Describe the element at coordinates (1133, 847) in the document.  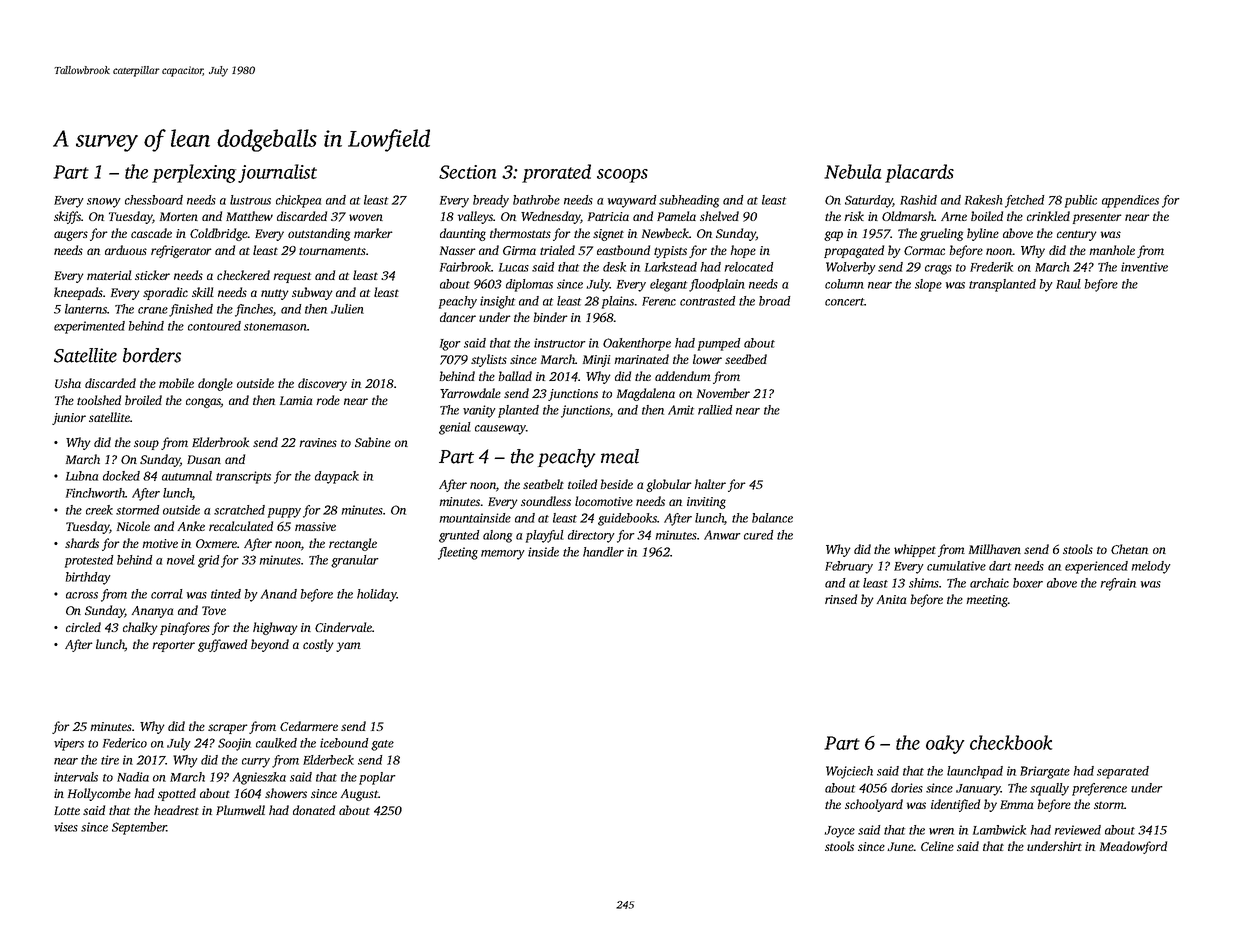
I see `Meadowford` at that location.
